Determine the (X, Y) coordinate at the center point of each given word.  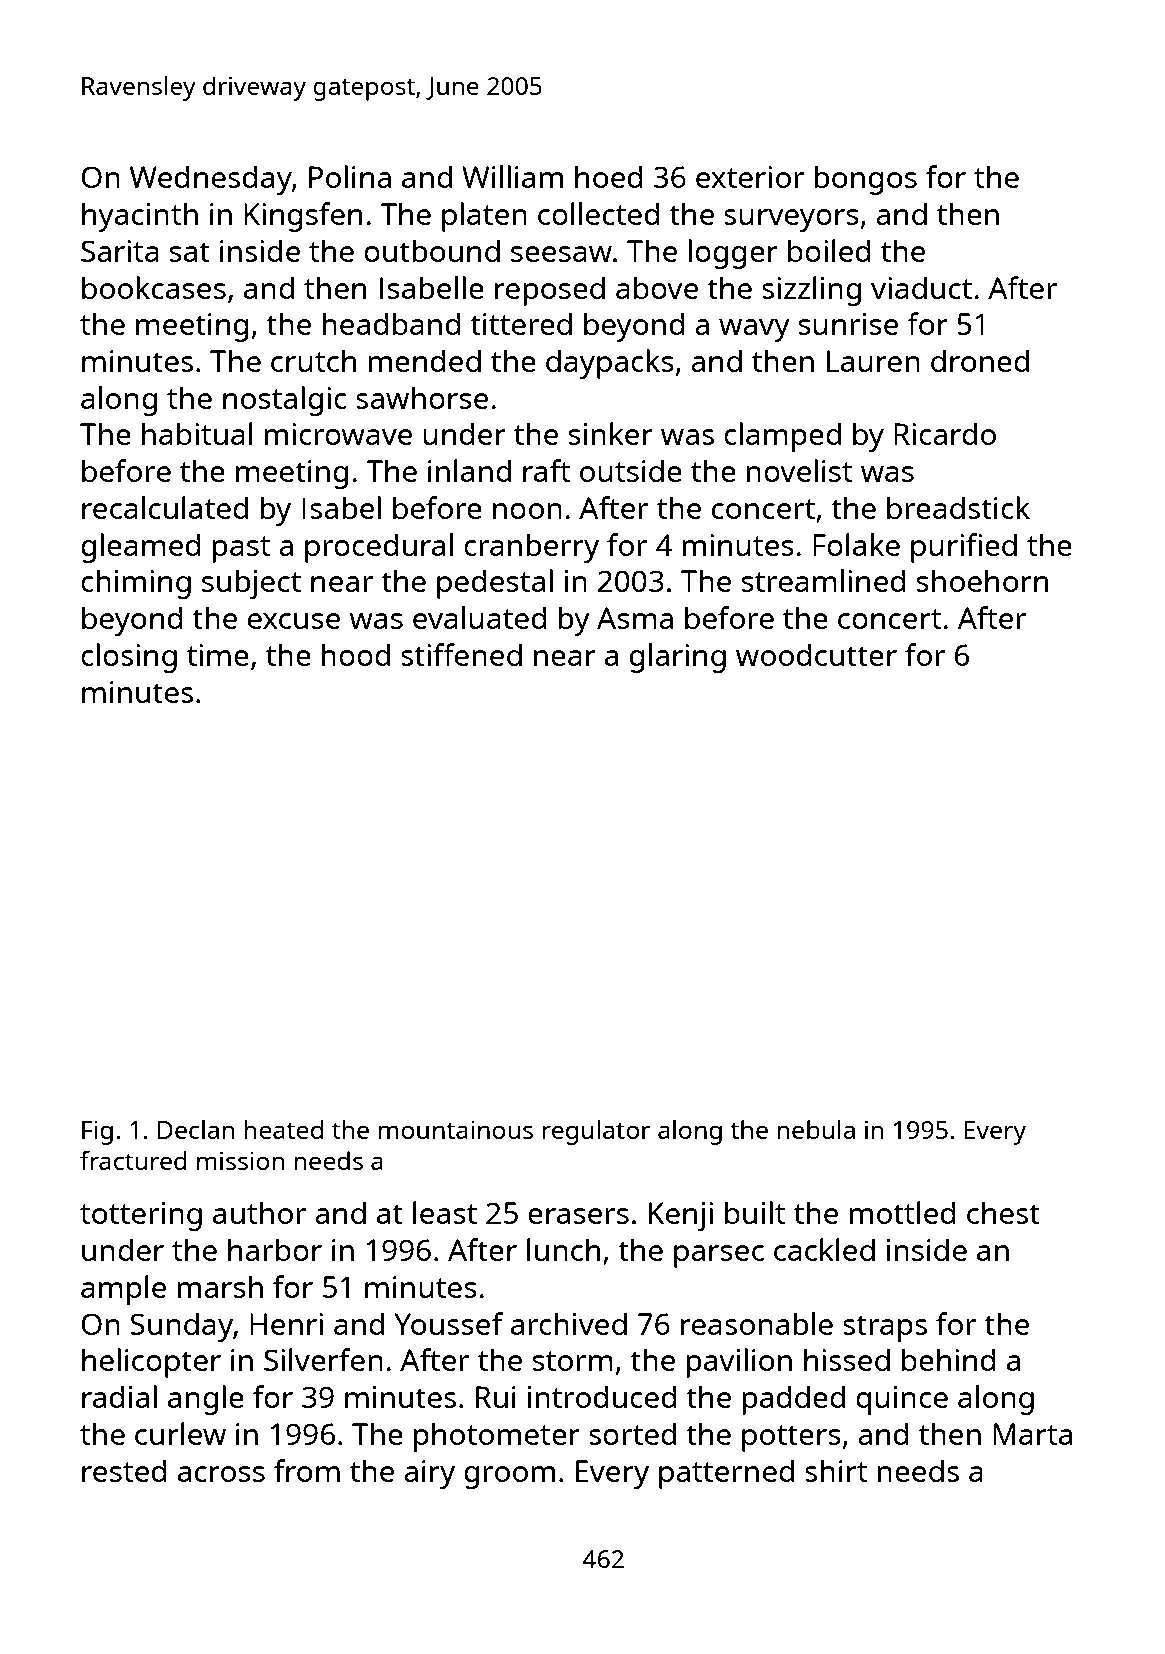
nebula (816, 1129)
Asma (635, 618)
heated (283, 1129)
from (307, 1470)
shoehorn (982, 580)
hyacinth (140, 217)
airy (429, 1474)
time (218, 655)
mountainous (455, 1129)
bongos (866, 180)
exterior (750, 177)
